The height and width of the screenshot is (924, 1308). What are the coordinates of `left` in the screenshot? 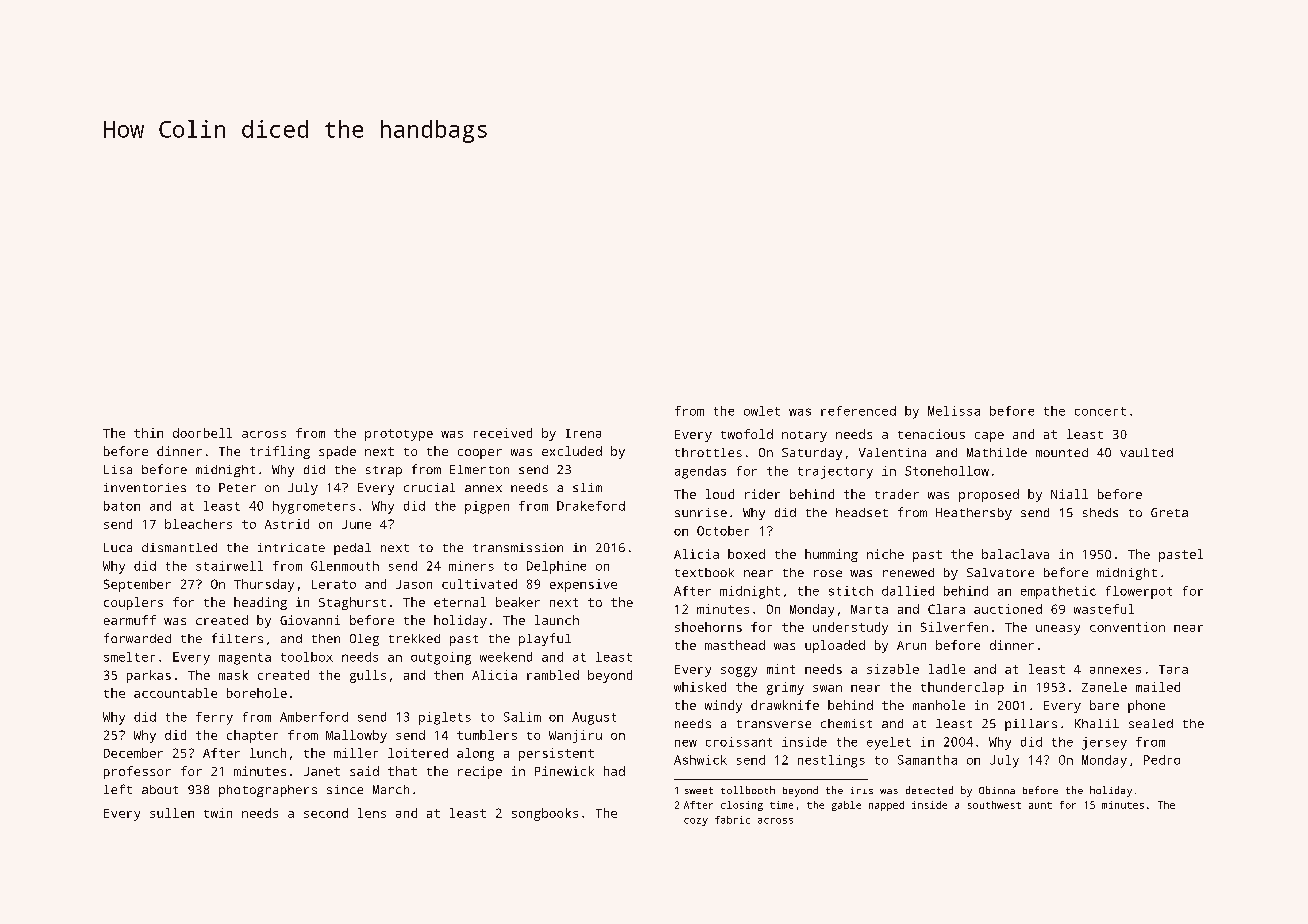 It's located at (118, 789).
